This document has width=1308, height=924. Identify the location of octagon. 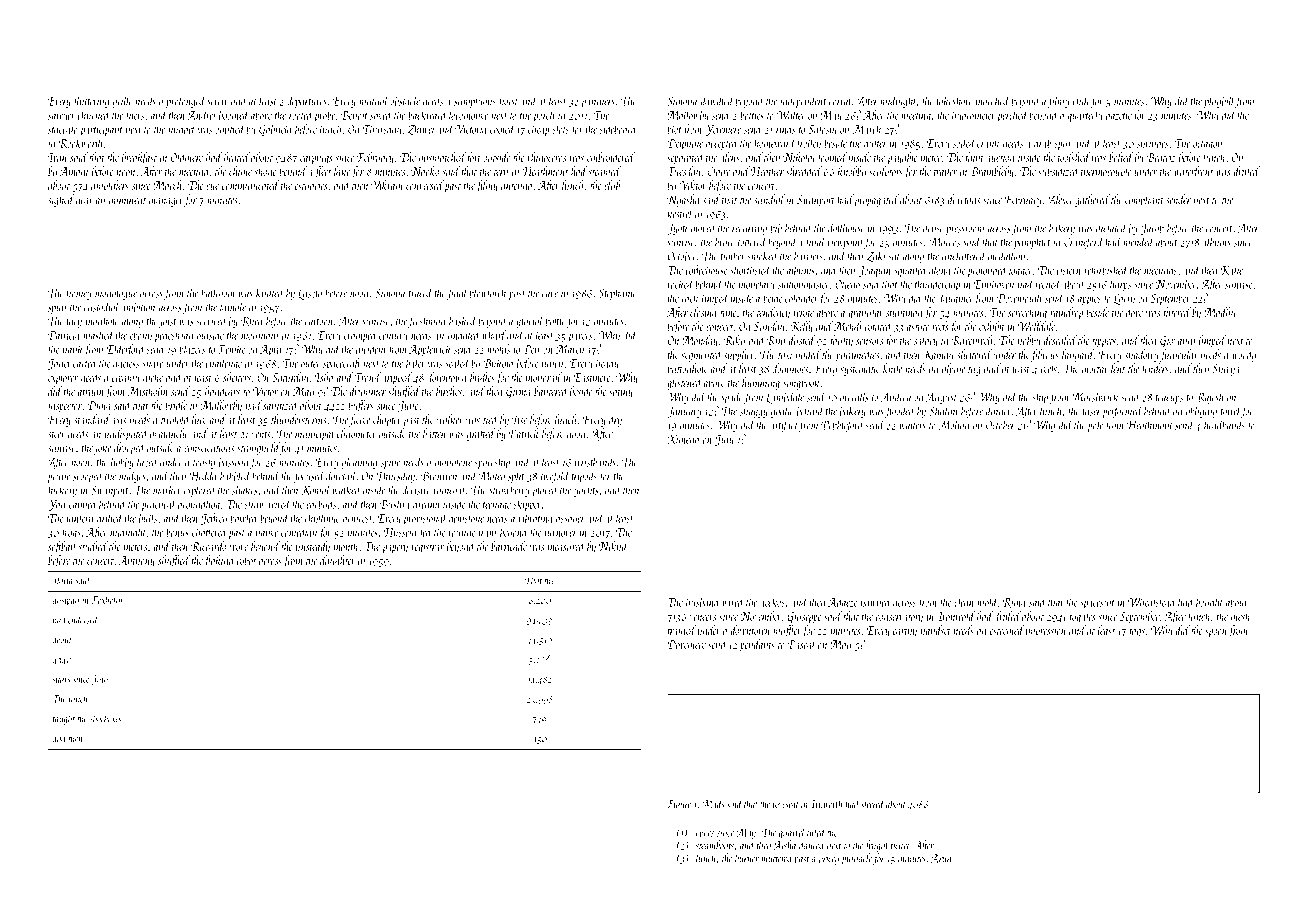
(1207, 145).
